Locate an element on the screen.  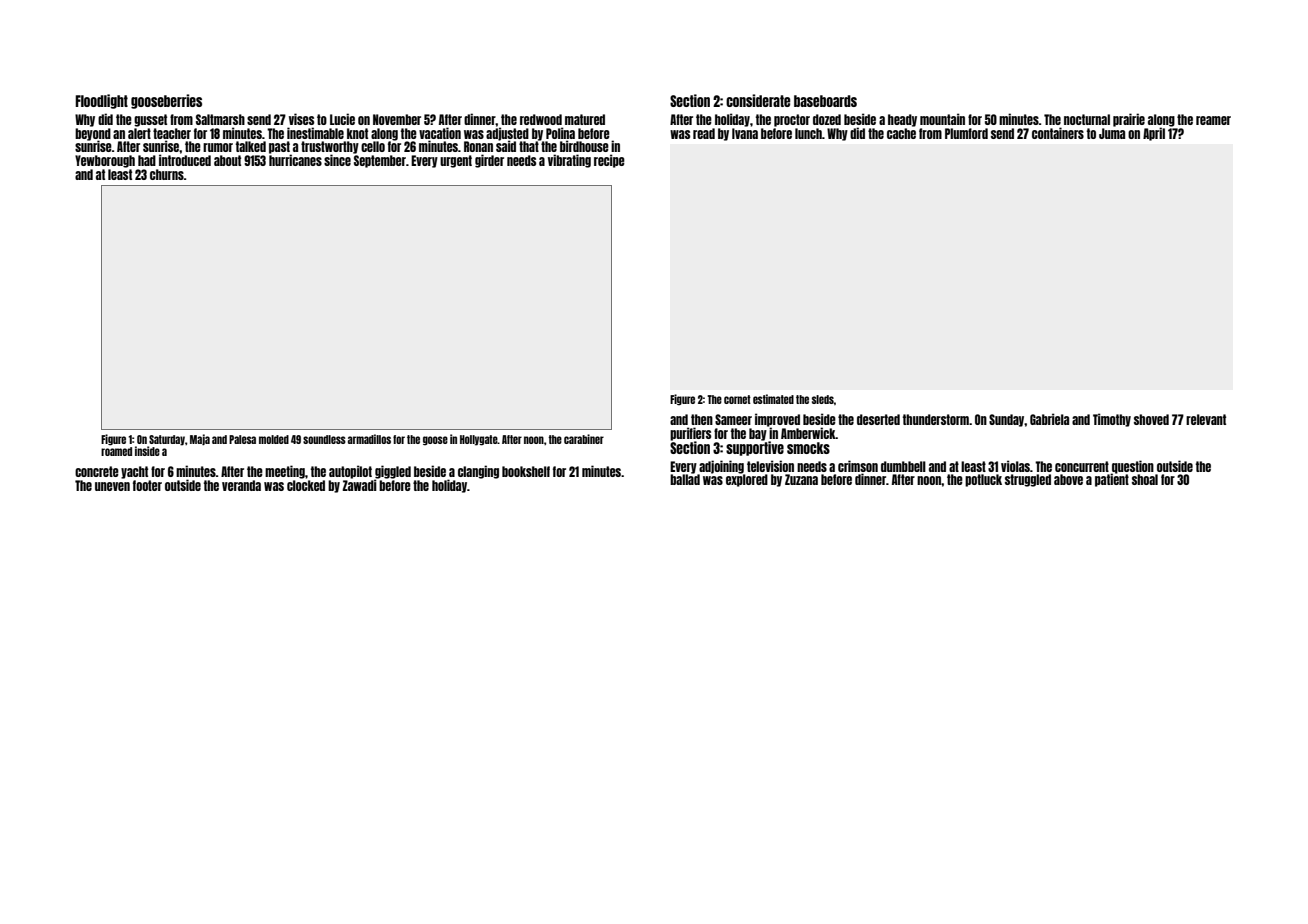
churns is located at coordinates (167, 174).
